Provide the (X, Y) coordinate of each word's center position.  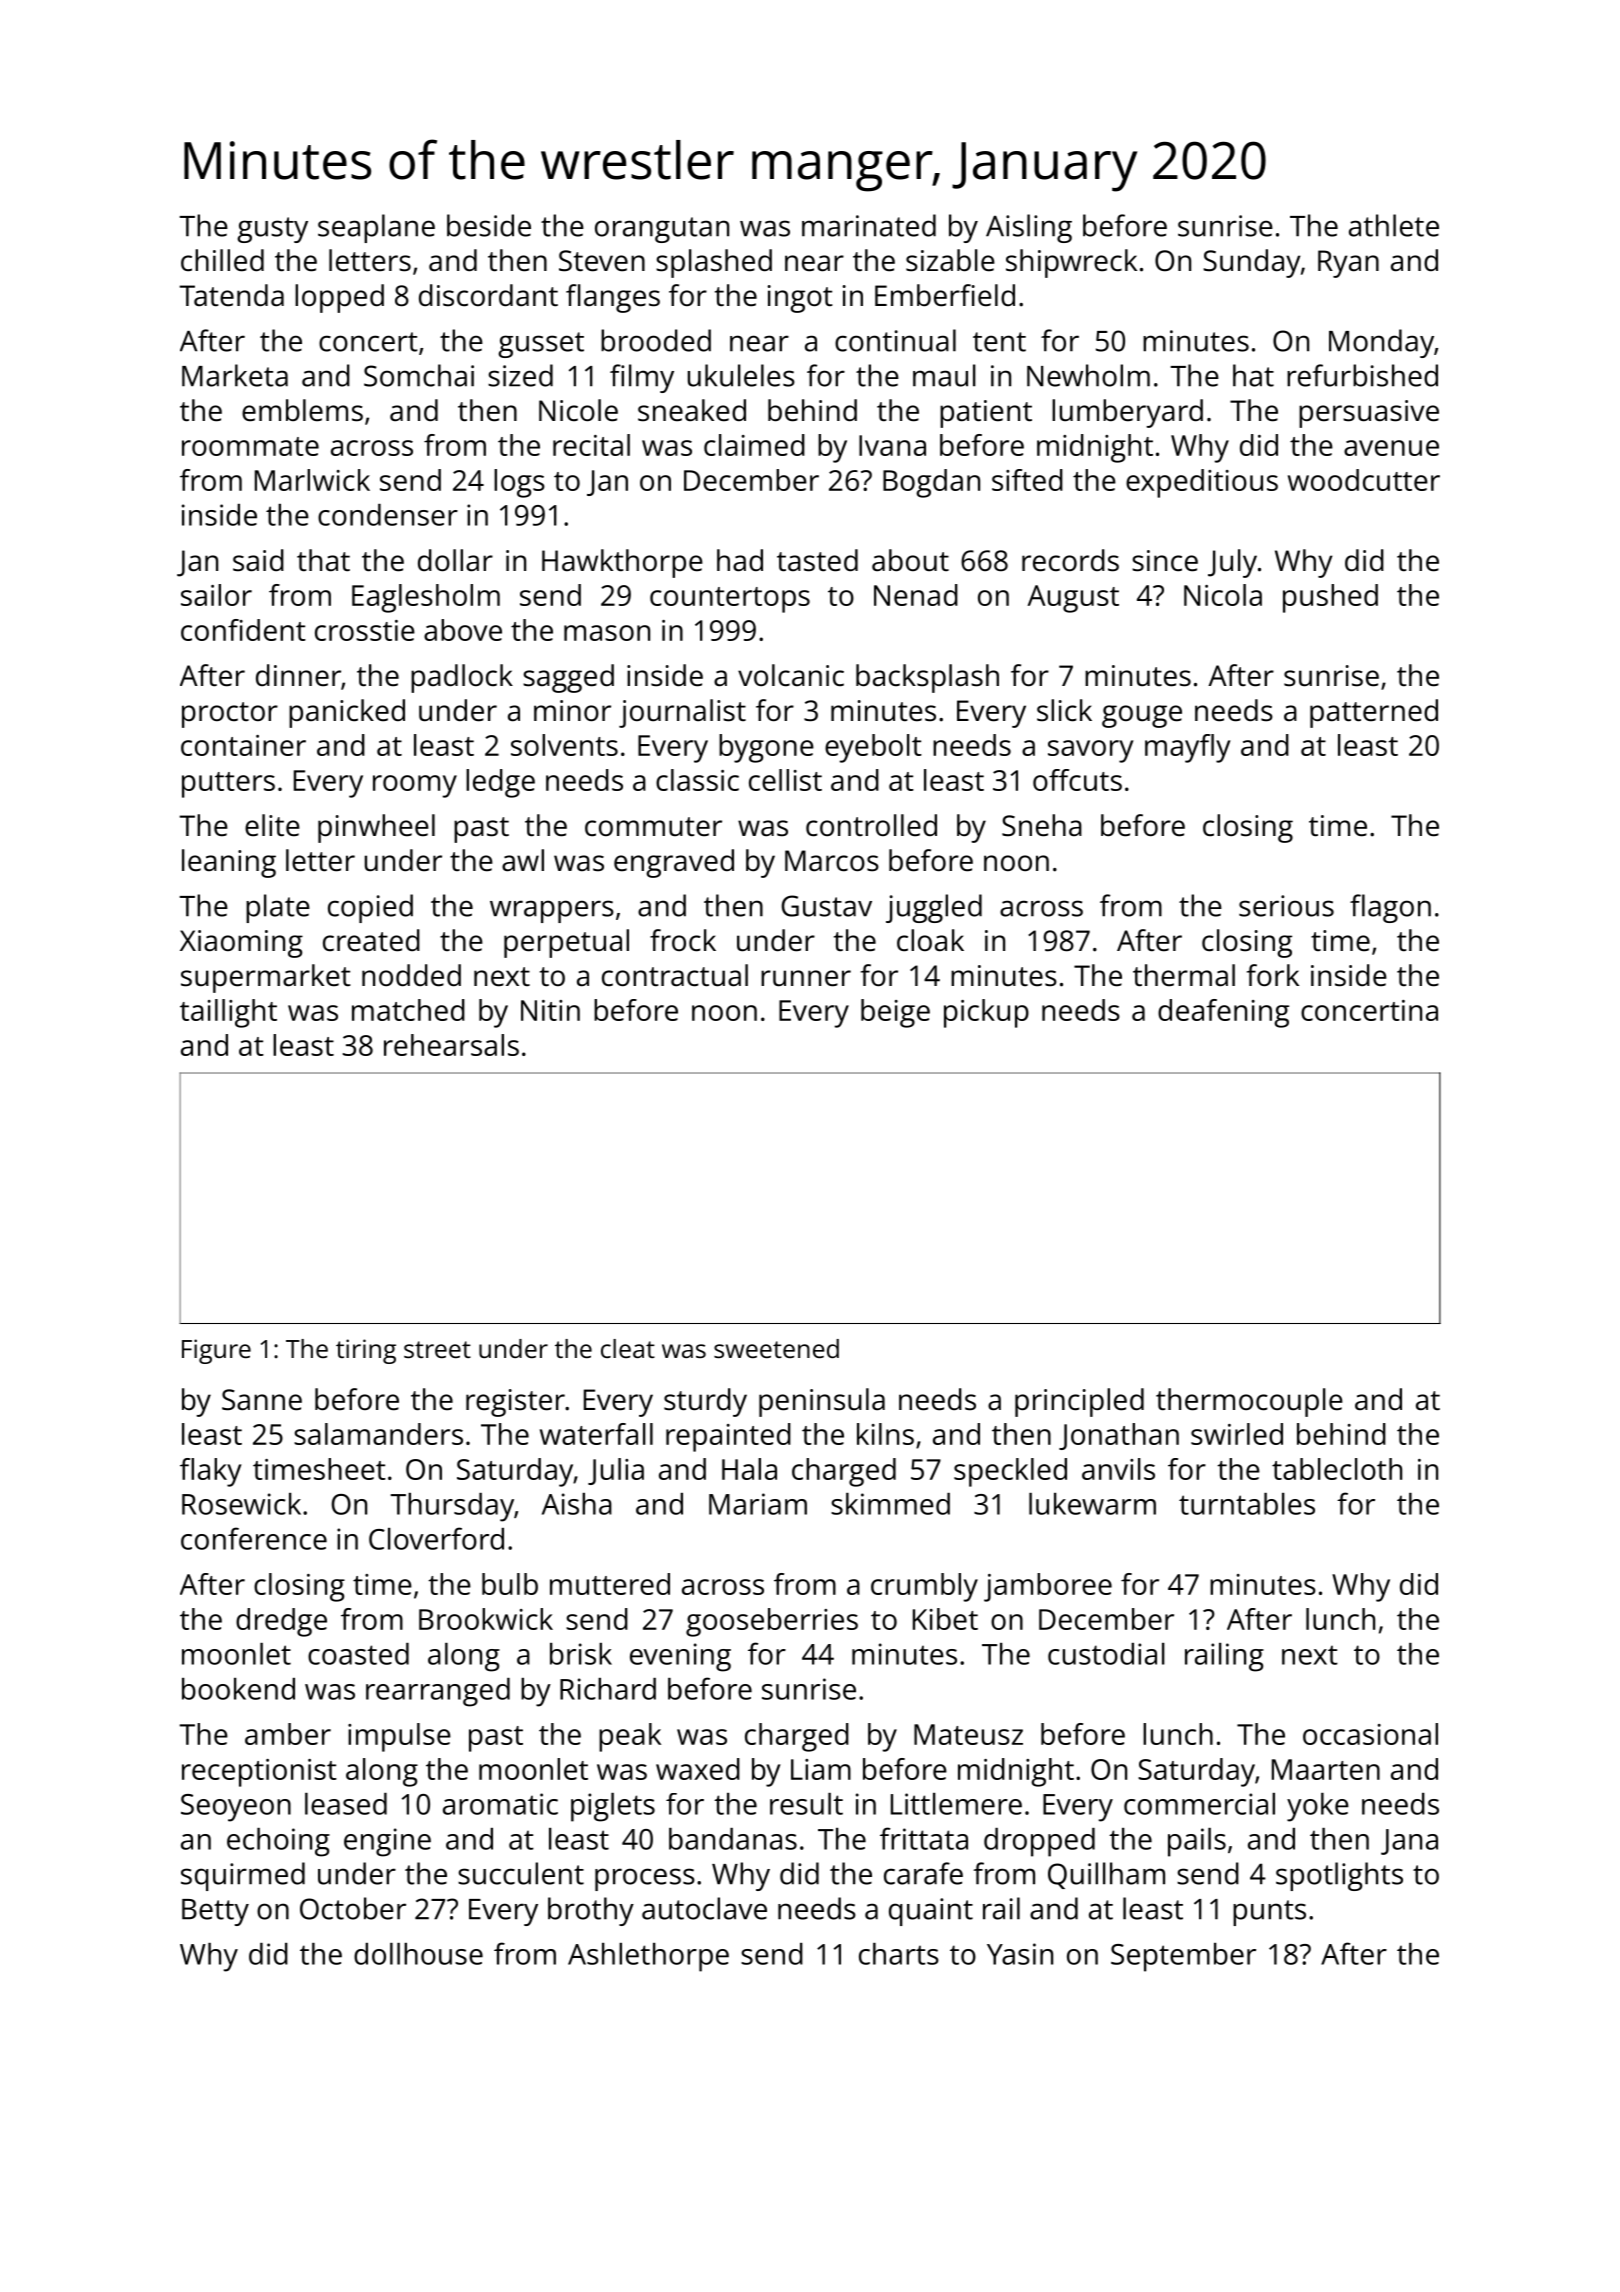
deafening (1223, 1013)
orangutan (662, 230)
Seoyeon (236, 1808)
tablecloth (1337, 1469)
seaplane (376, 228)
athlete (1394, 225)
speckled (1010, 1472)
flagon (1390, 908)
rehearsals (451, 1045)
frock (683, 940)
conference (254, 1538)
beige (895, 1013)
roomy (415, 786)
